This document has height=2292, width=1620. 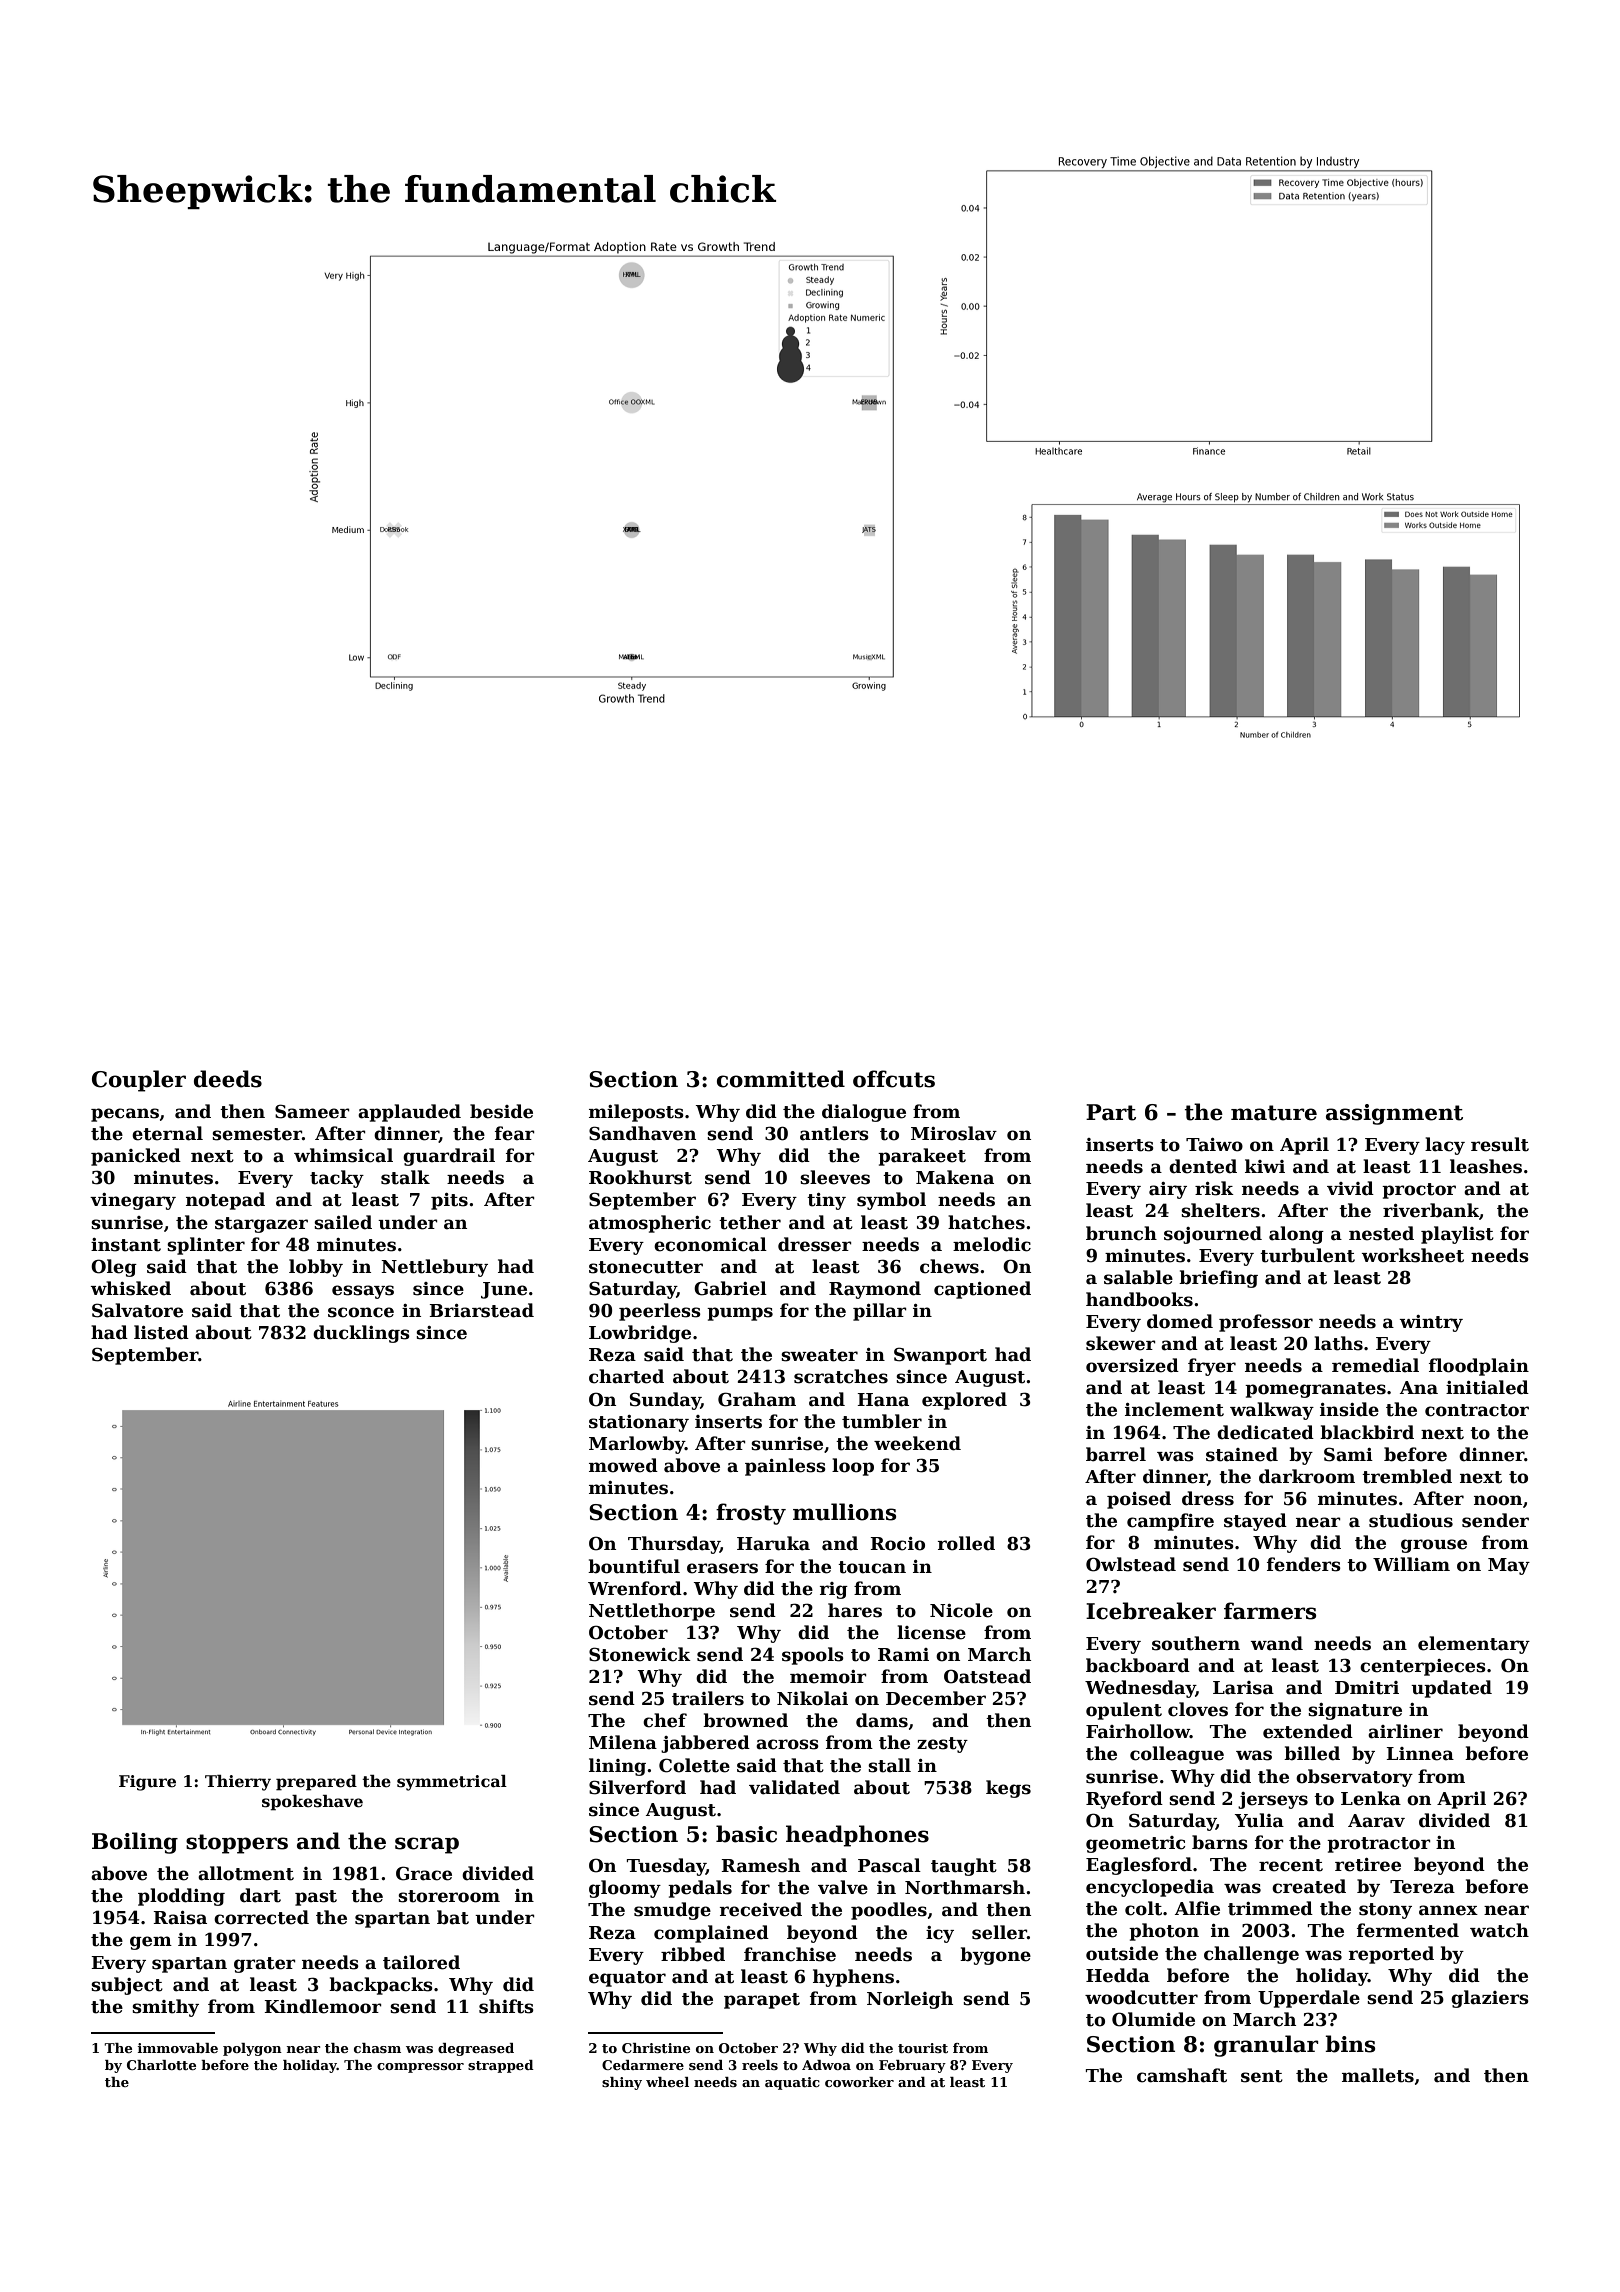 I want to click on Charlotte, so click(x=161, y=2065).
